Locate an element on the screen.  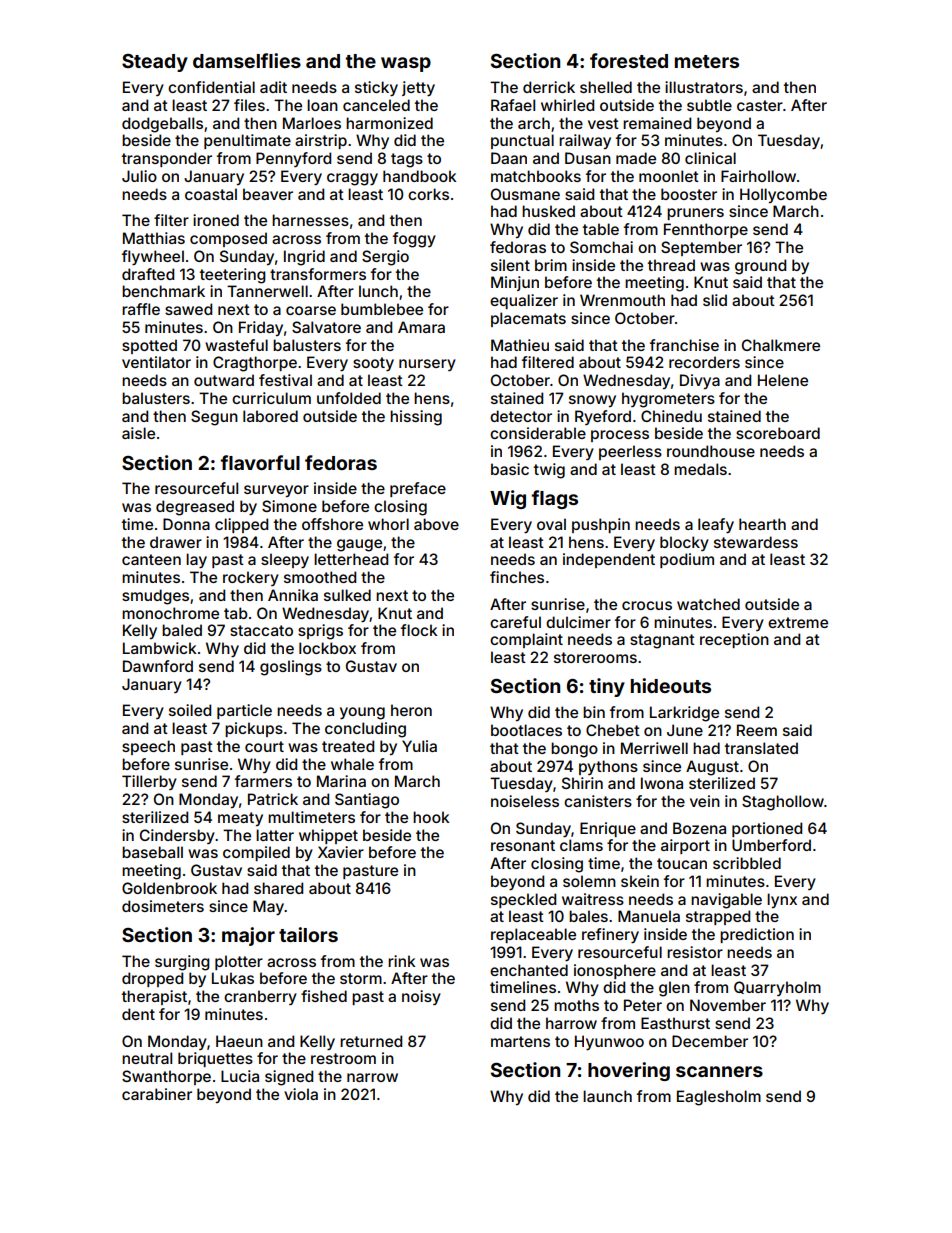
narrow is located at coordinates (372, 1077).
